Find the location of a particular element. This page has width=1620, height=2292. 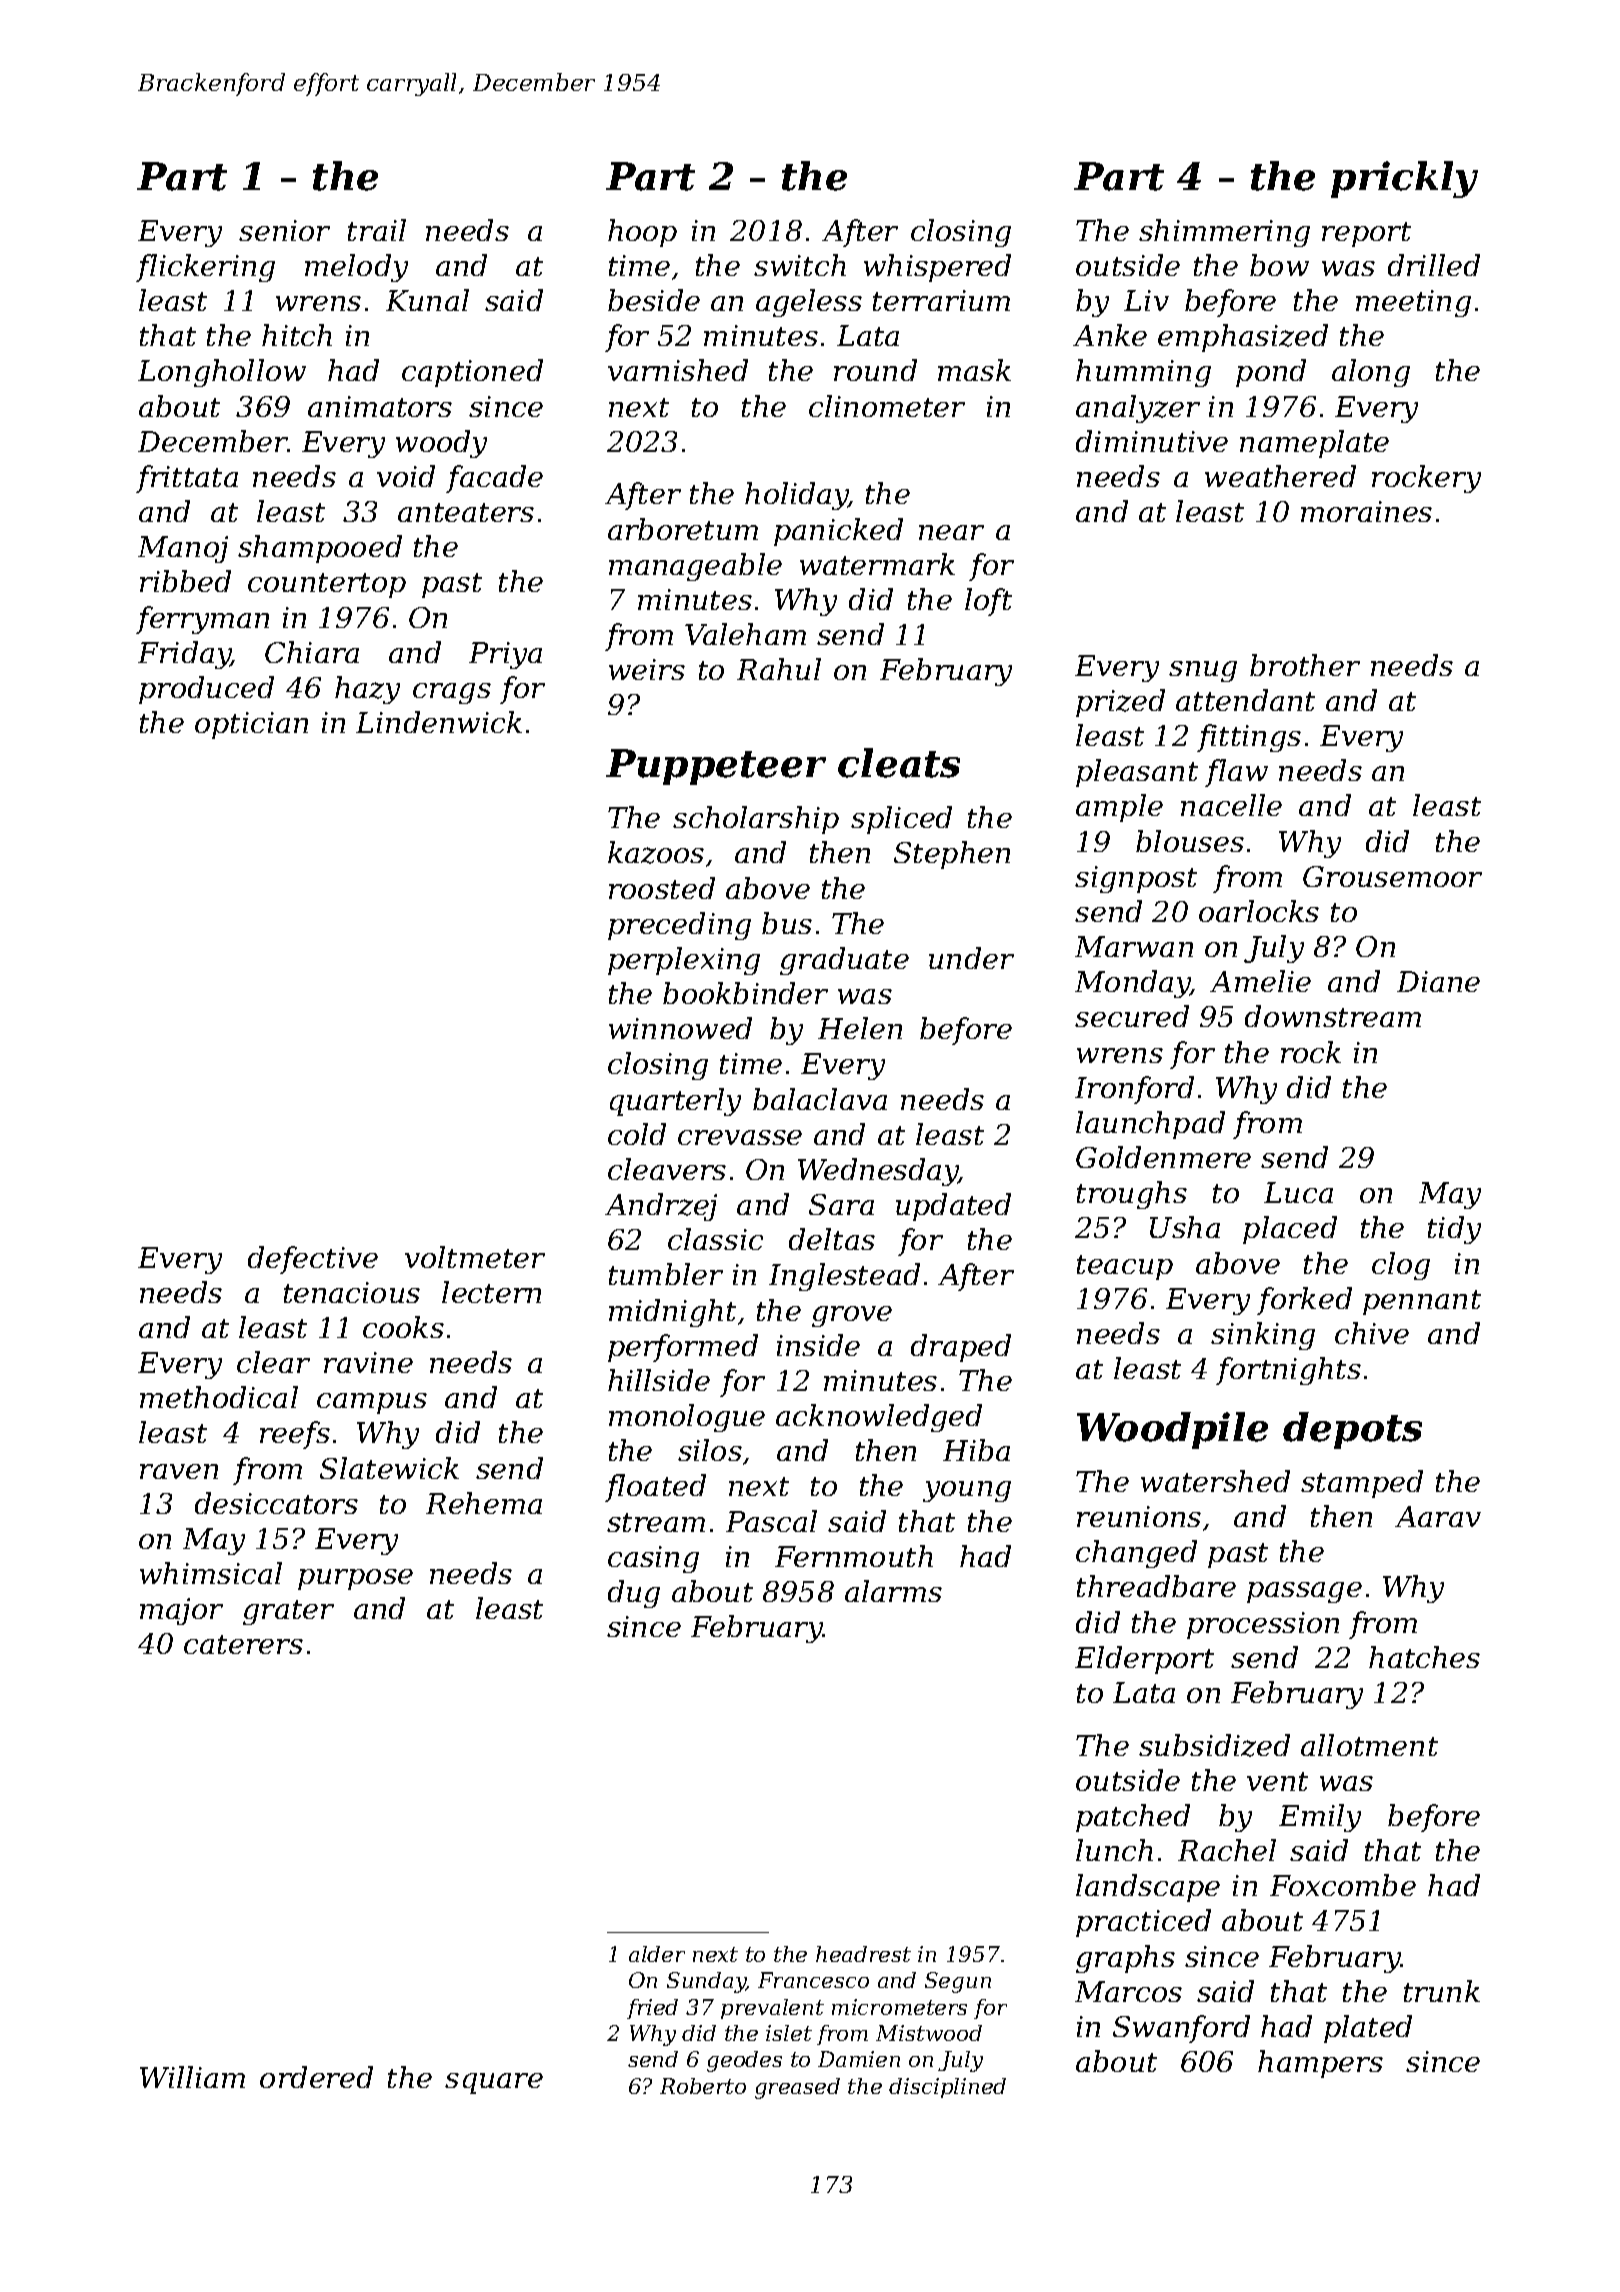

diminutive is located at coordinates (1152, 441).
